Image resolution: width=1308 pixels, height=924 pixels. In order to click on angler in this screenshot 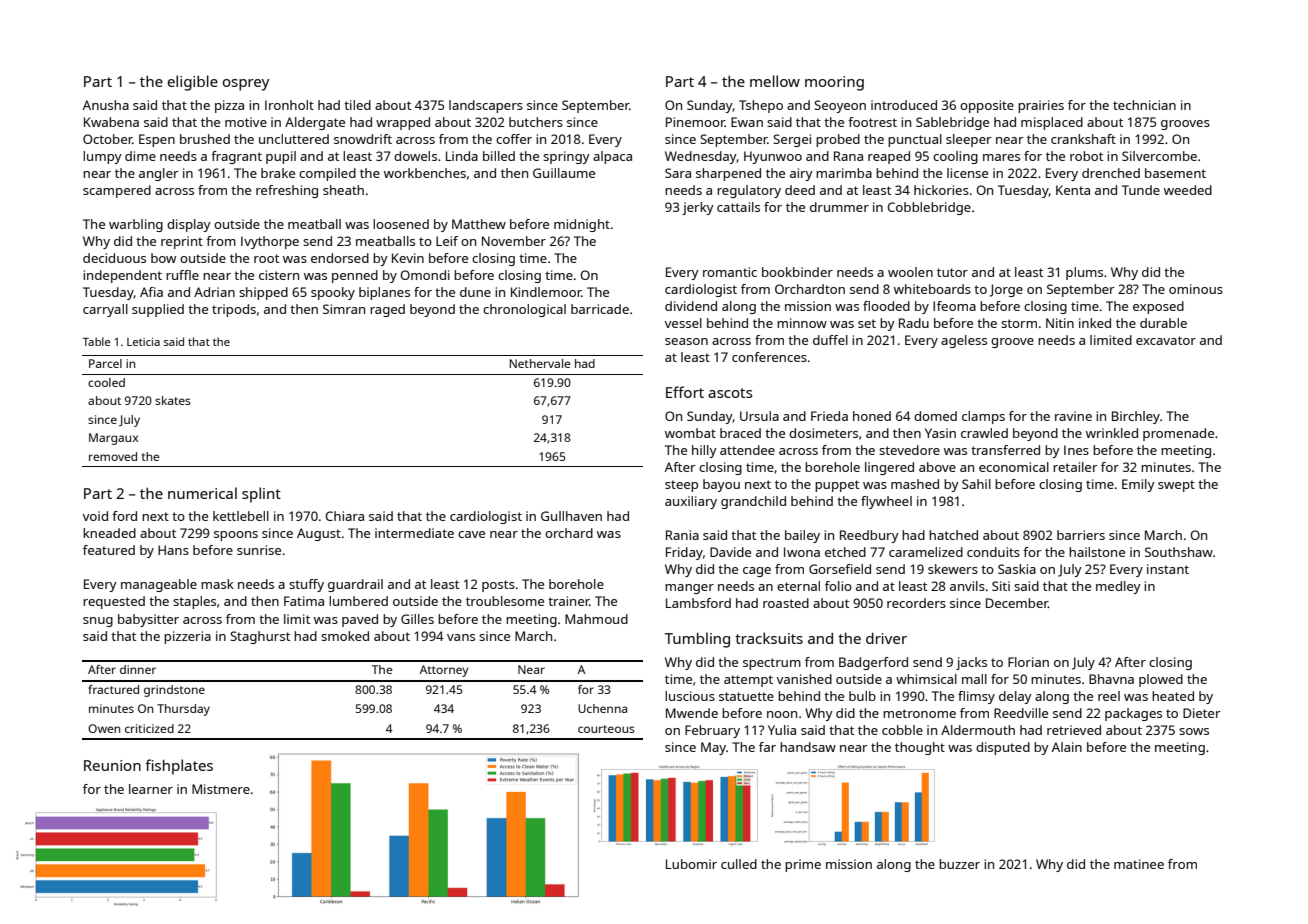, I will do `click(159, 174)`.
